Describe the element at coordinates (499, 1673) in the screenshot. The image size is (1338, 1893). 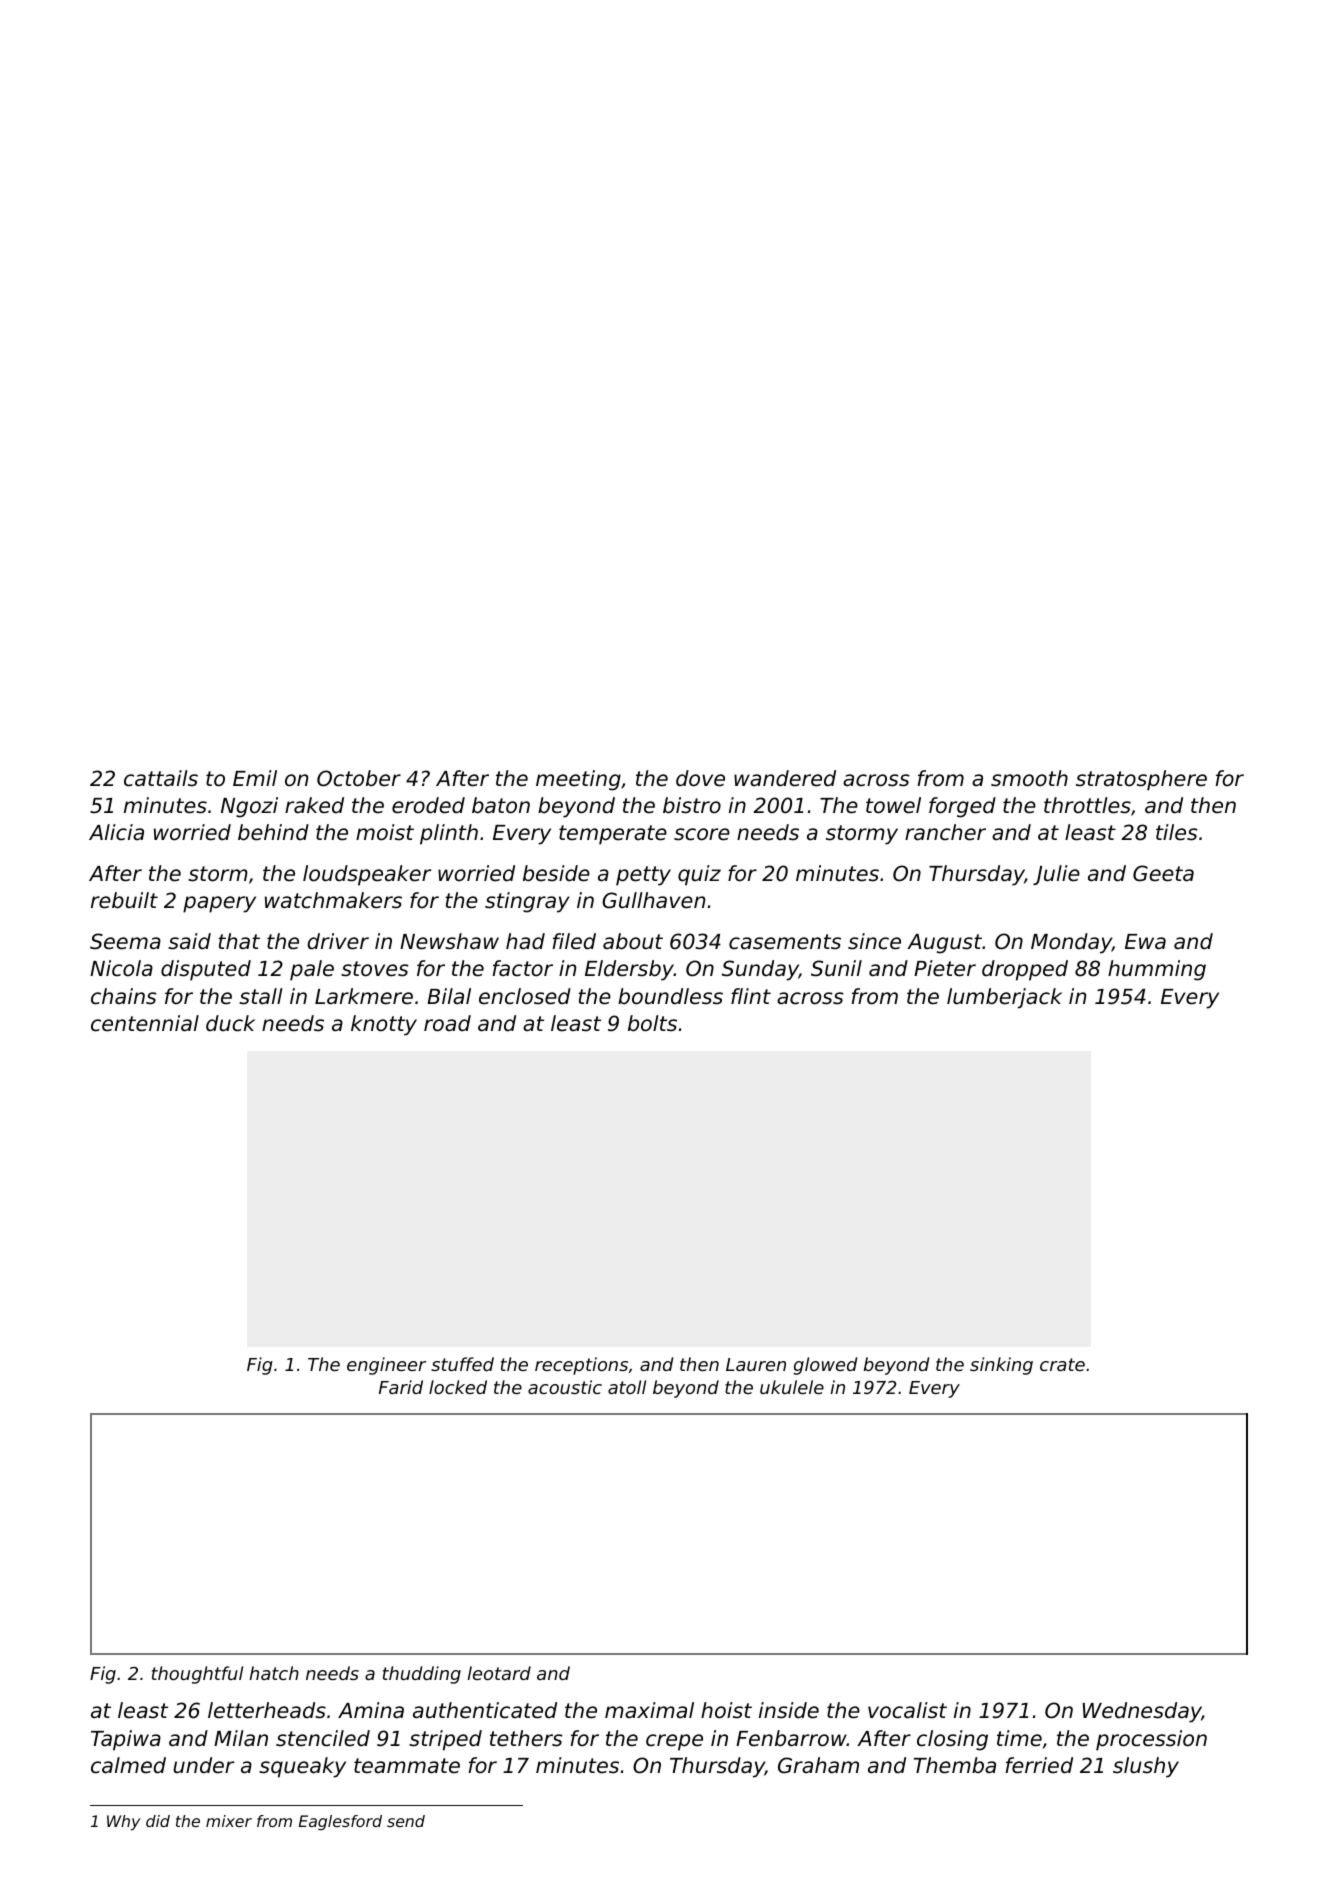
I see `leotard` at that location.
